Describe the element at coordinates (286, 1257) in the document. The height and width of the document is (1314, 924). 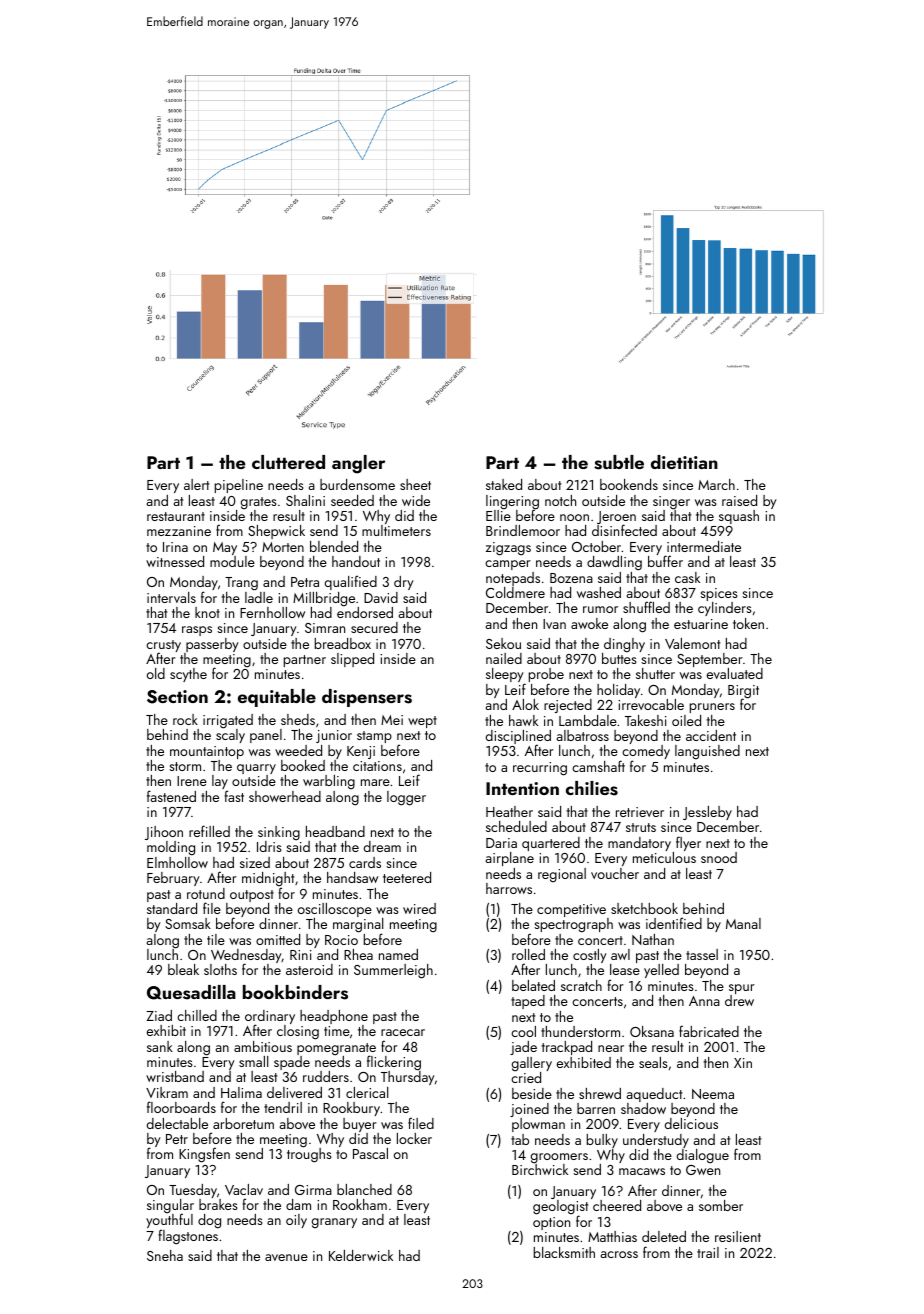
I see `avenue` at that location.
